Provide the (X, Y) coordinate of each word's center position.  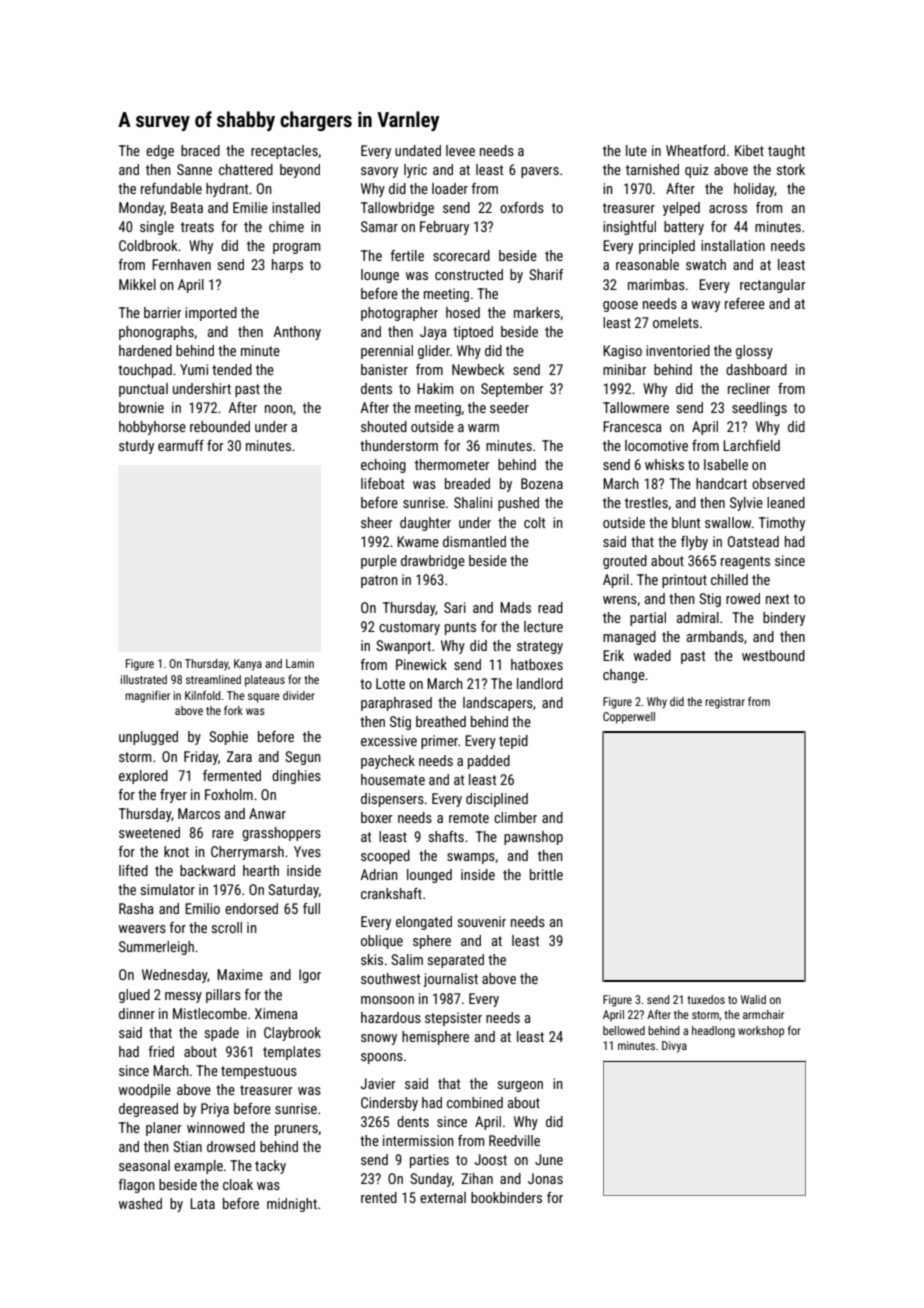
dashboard (756, 369)
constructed (469, 274)
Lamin (300, 663)
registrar (725, 703)
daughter (425, 524)
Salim (407, 959)
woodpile (145, 1091)
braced (200, 150)
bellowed (624, 1030)
